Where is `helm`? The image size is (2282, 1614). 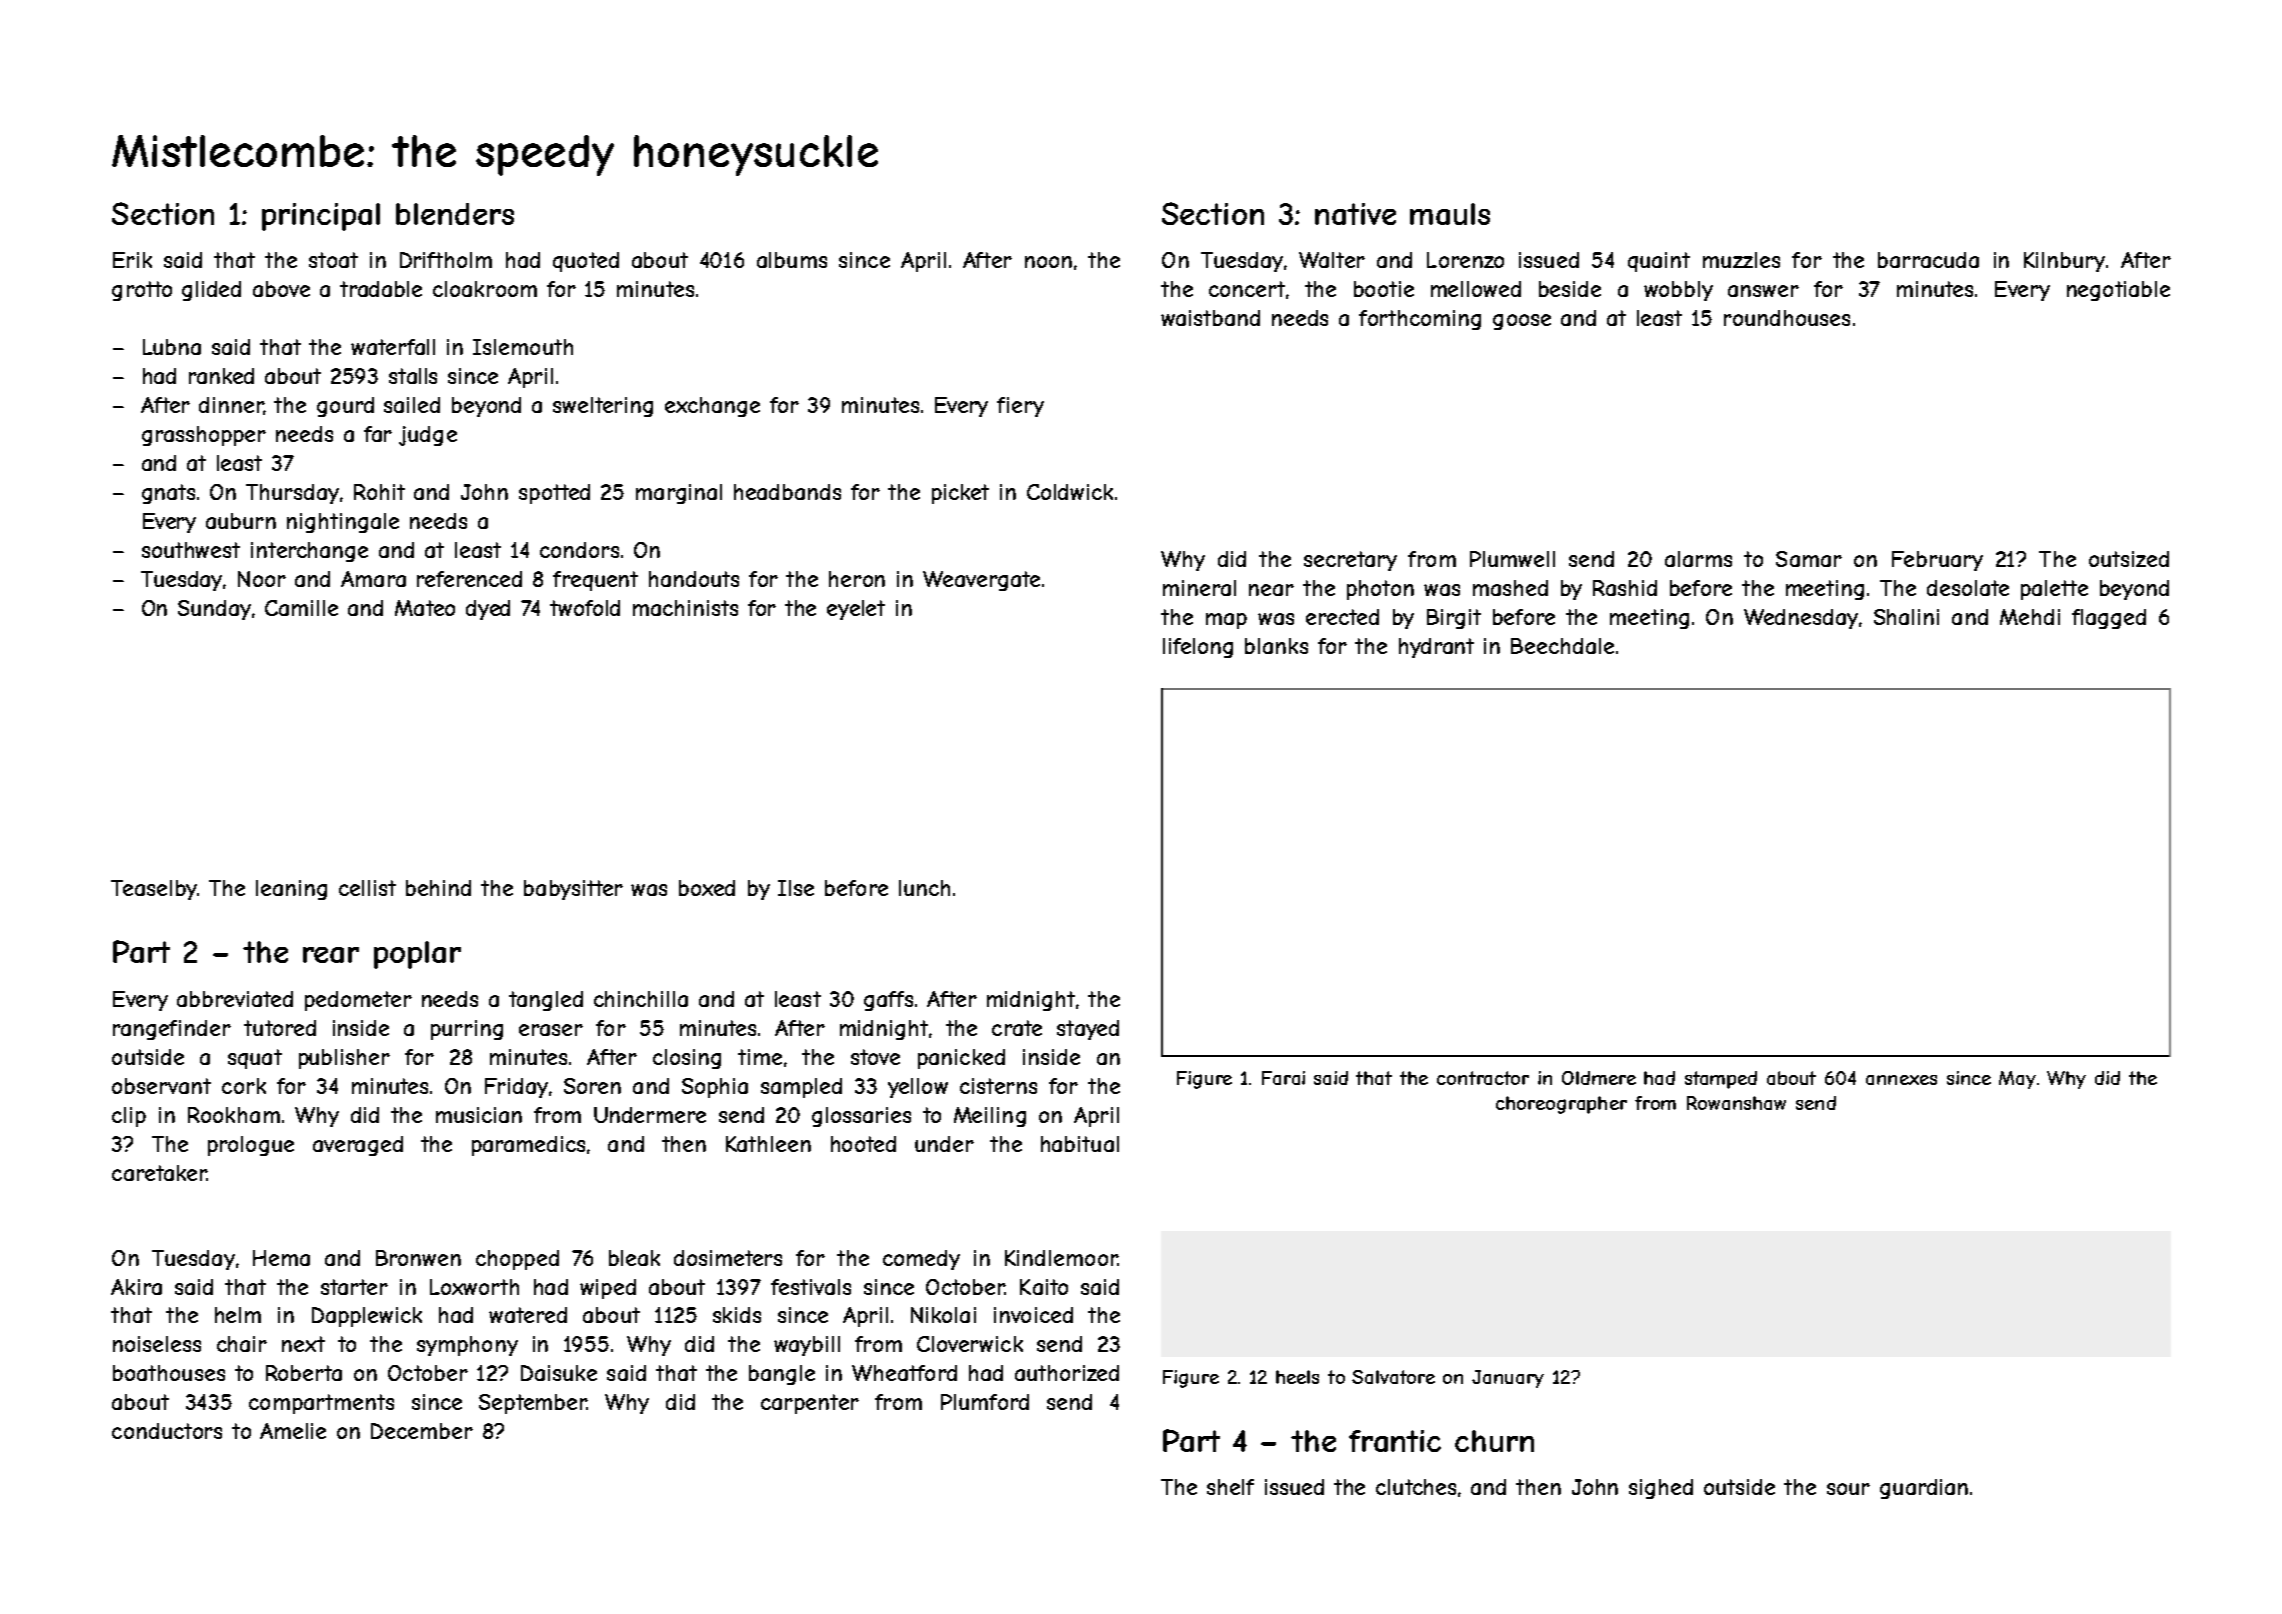
helm is located at coordinates (238, 1315).
